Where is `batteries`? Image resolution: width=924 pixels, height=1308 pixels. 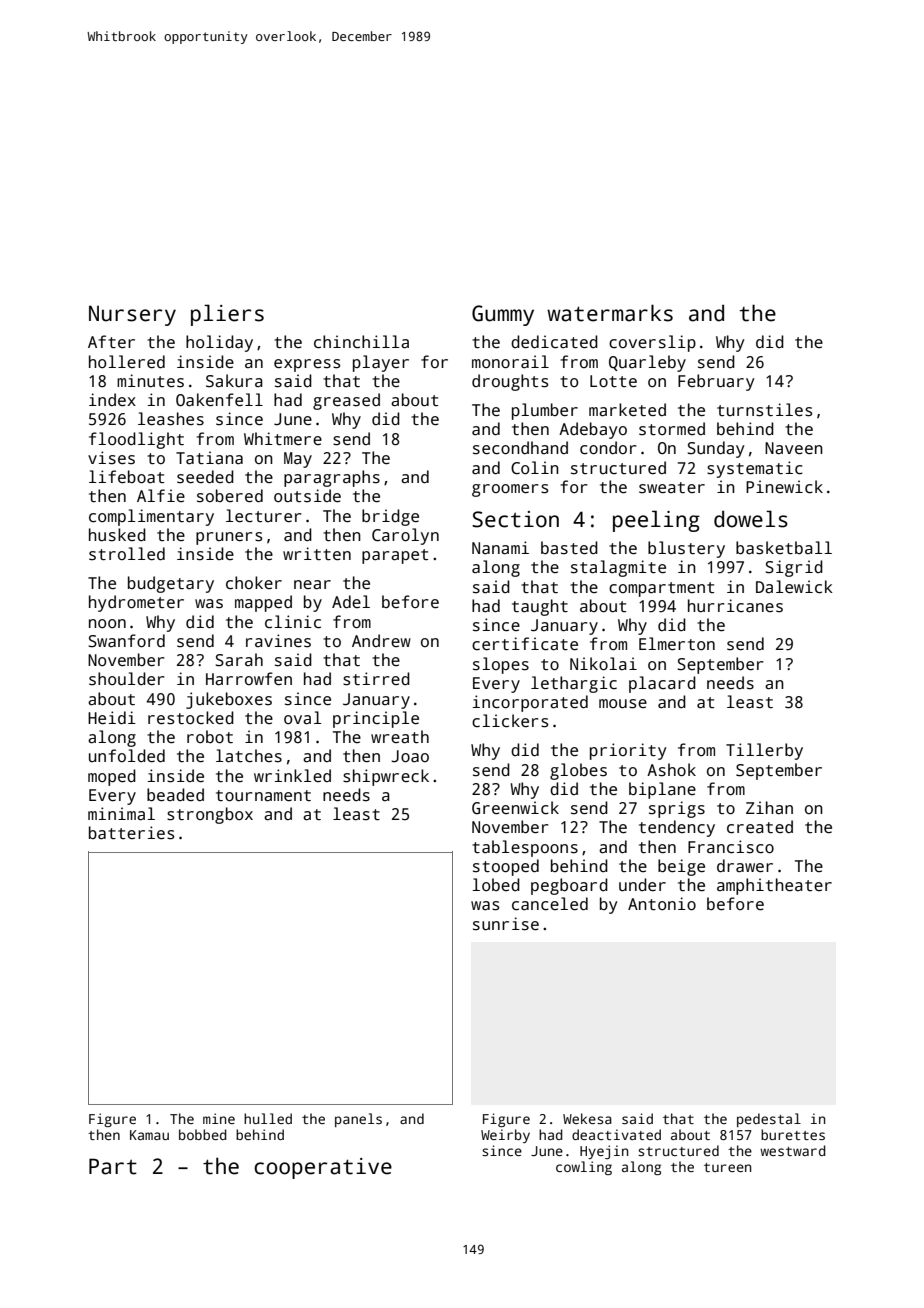 batteries is located at coordinates (131, 833).
